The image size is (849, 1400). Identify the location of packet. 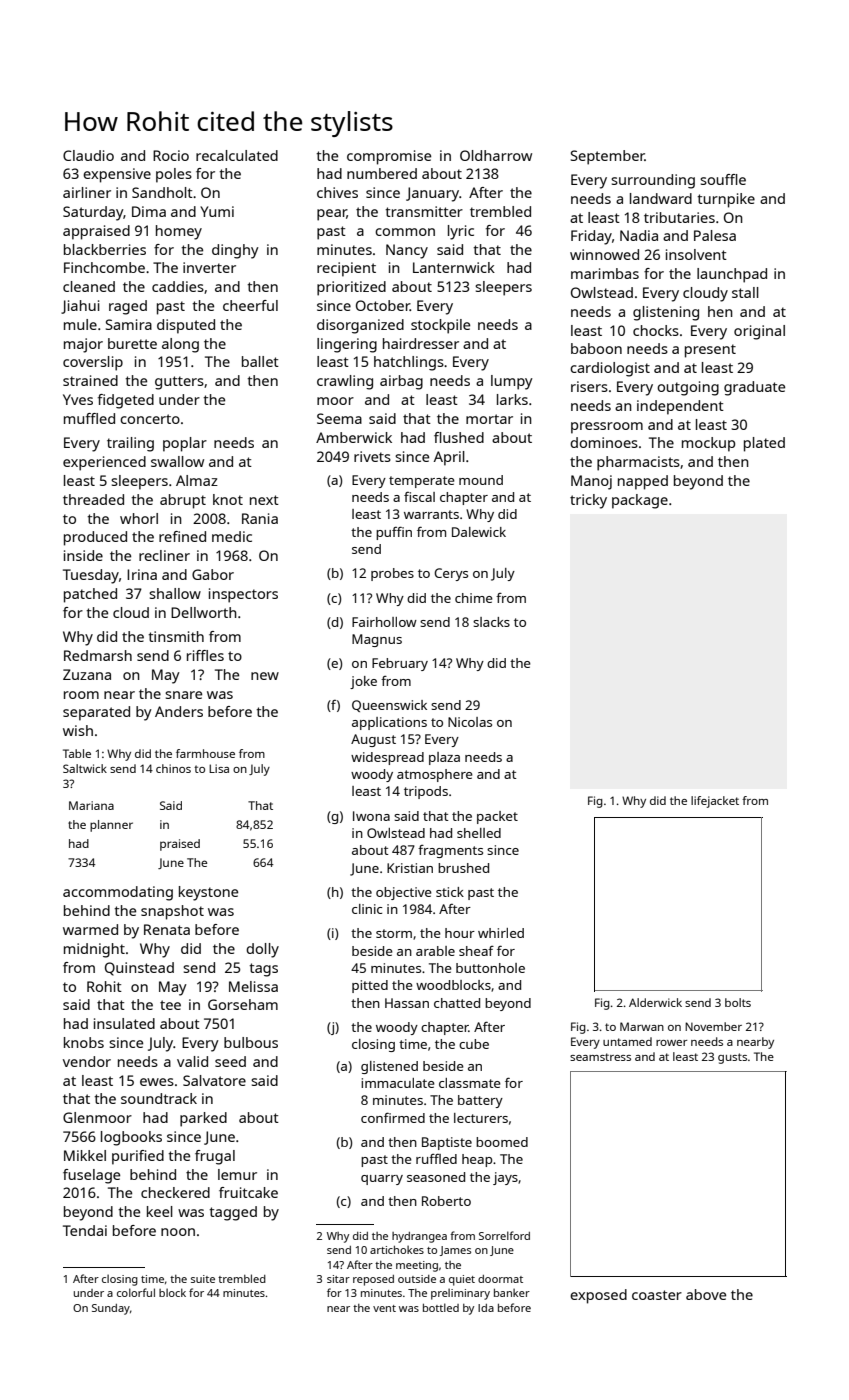
(497, 817).
